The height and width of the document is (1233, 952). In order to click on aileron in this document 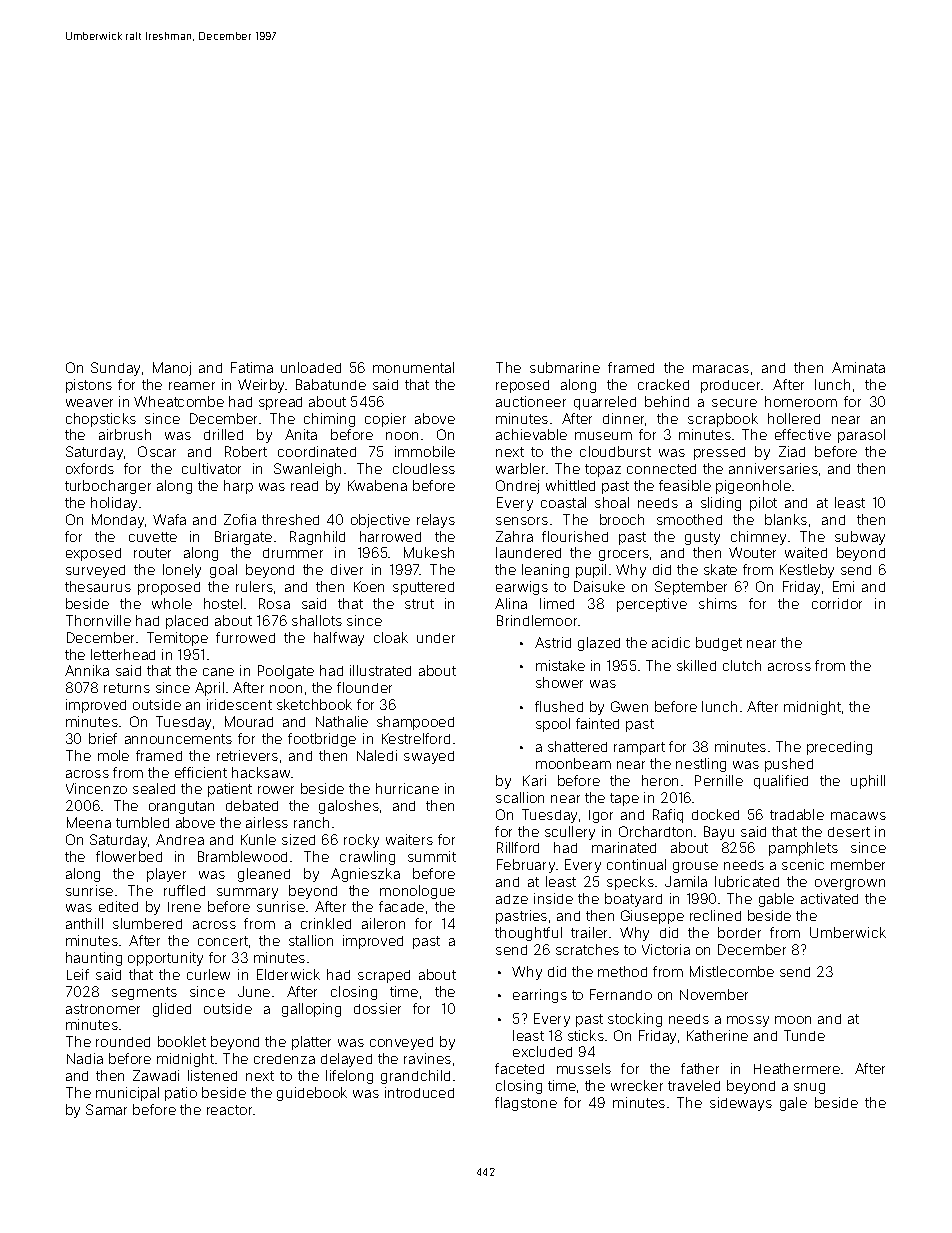, I will do `click(383, 923)`.
